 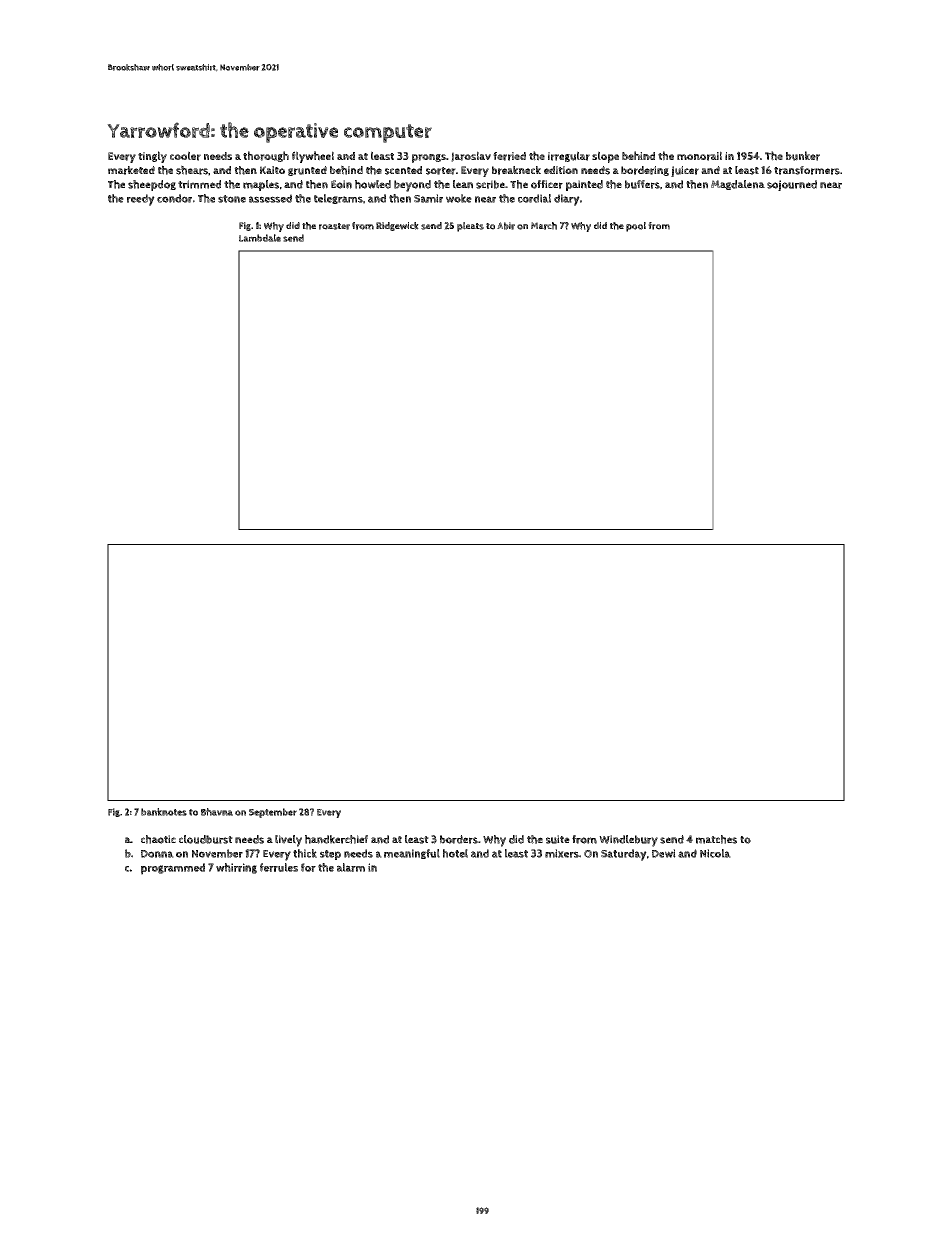 What do you see at coordinates (636, 227) in the image?
I see `pool` at bounding box center [636, 227].
